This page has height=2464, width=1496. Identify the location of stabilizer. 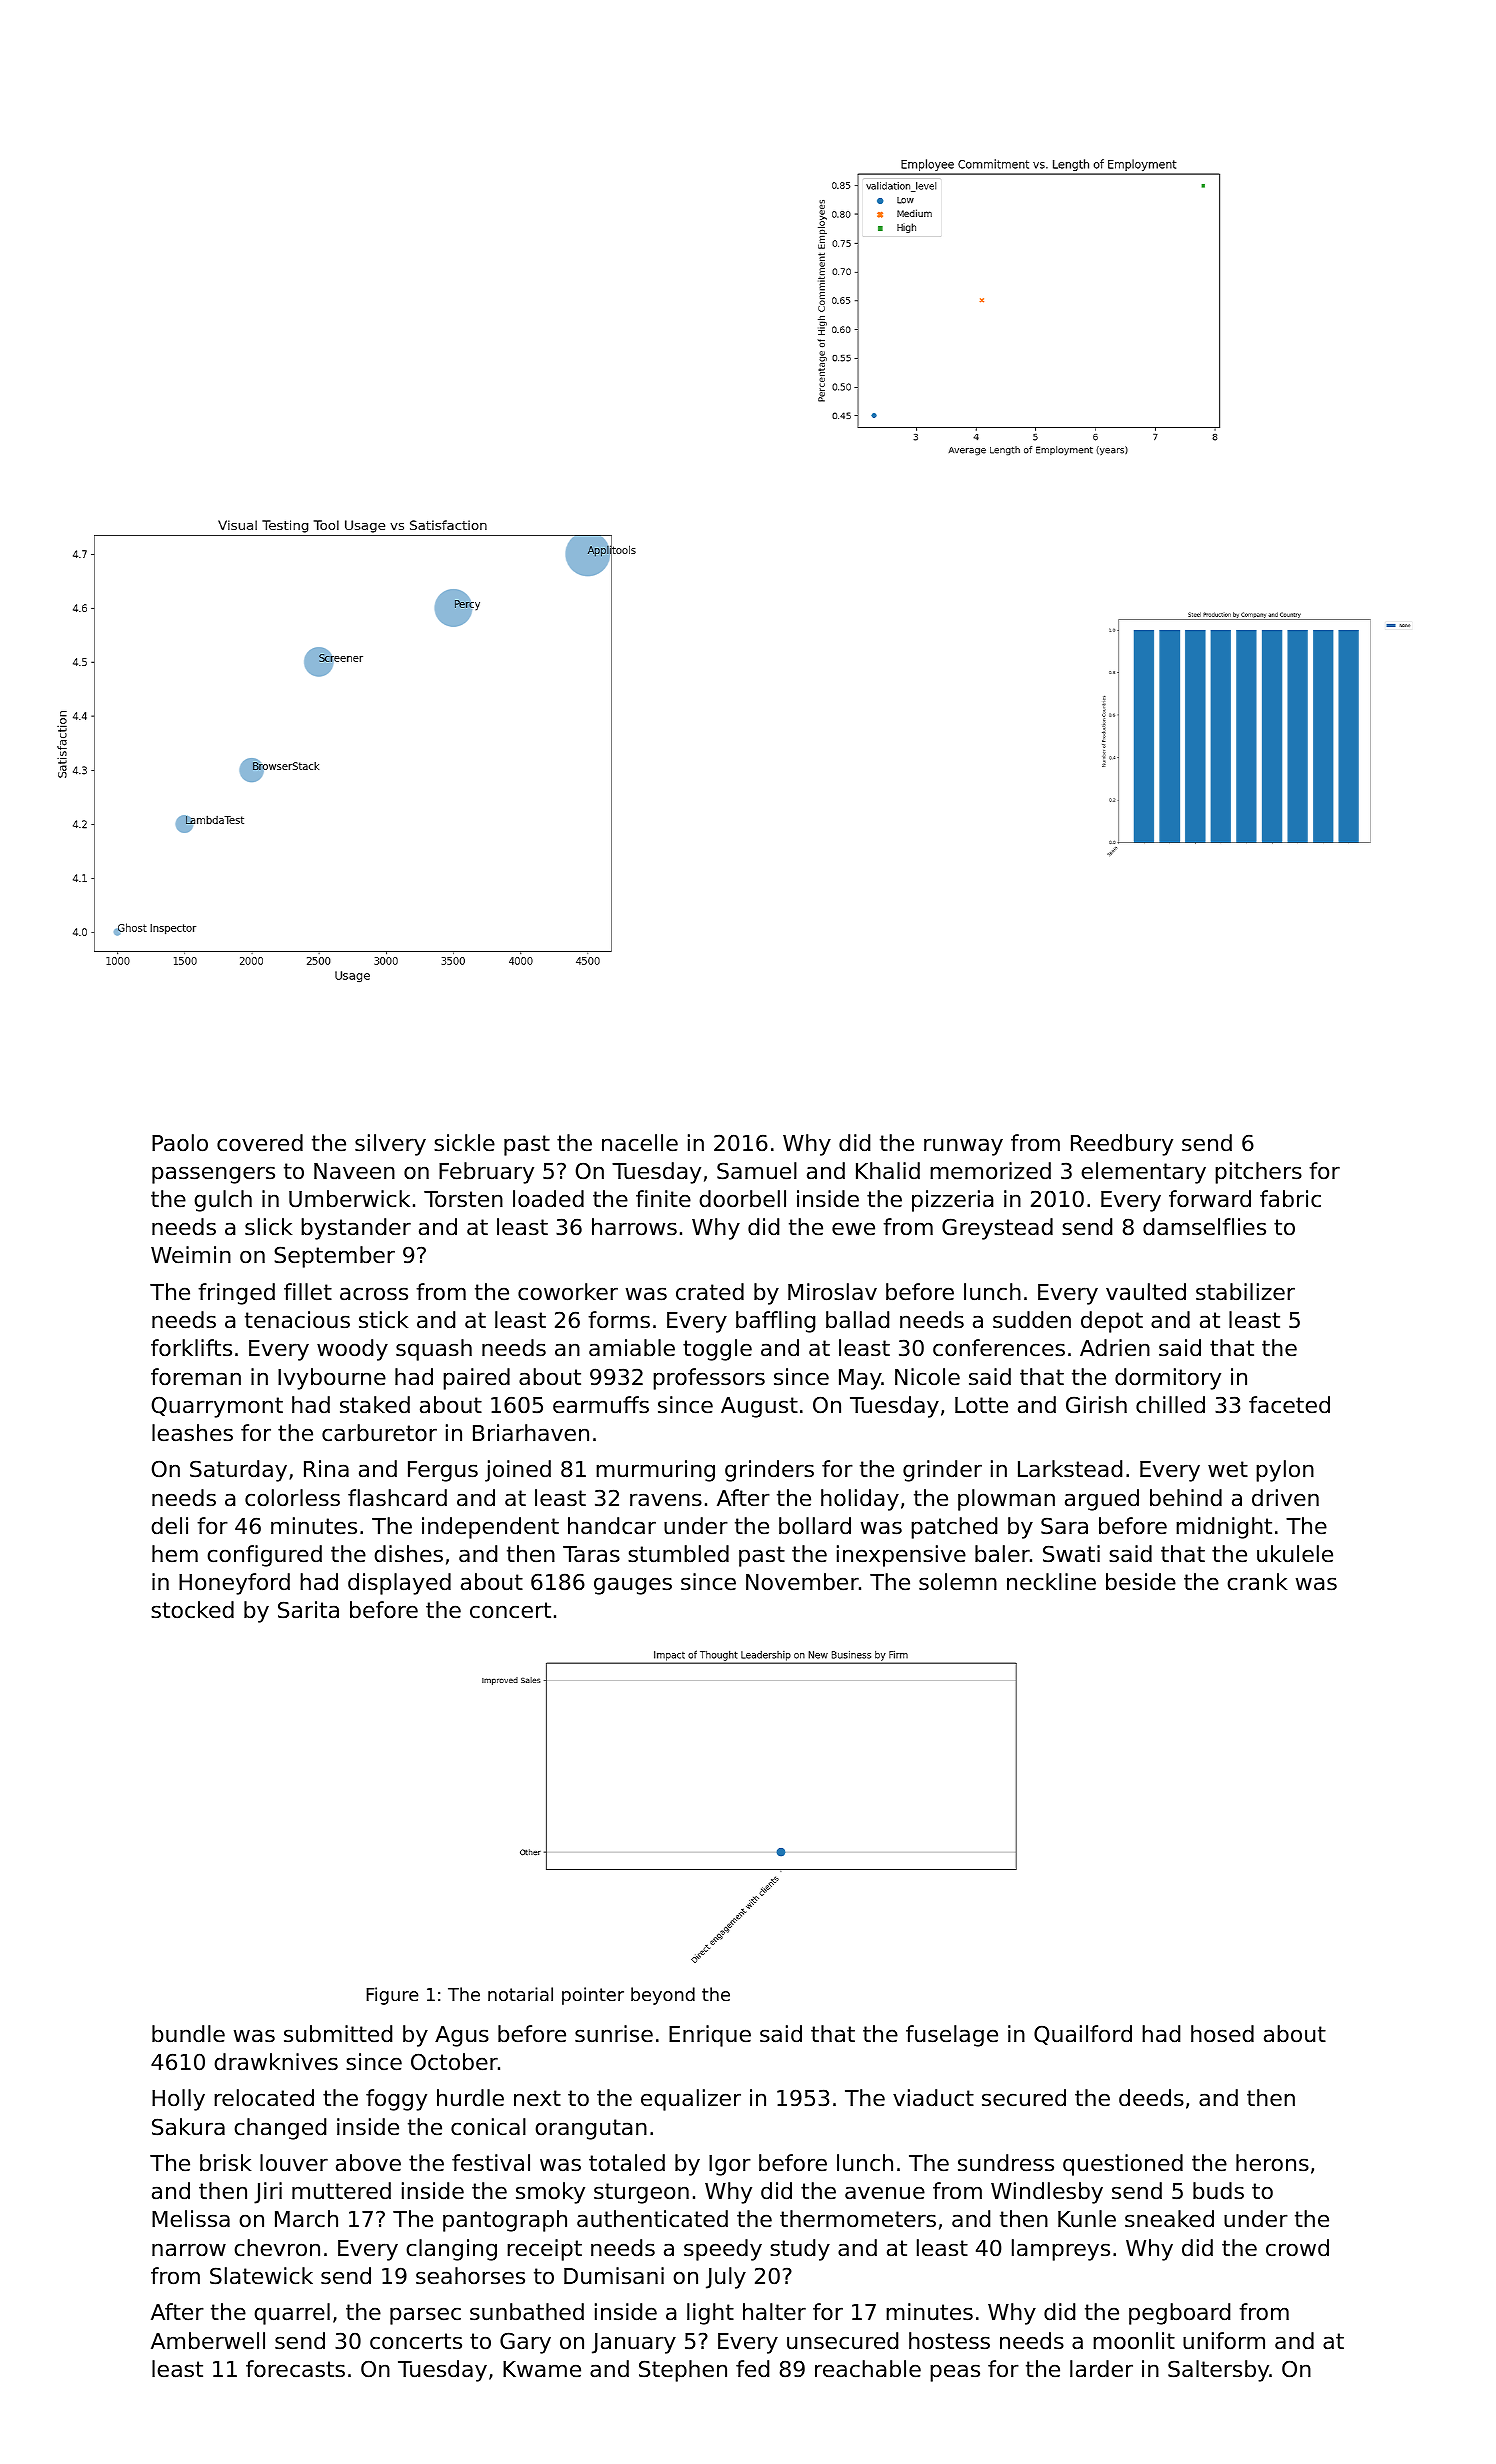
(1245, 1292).
